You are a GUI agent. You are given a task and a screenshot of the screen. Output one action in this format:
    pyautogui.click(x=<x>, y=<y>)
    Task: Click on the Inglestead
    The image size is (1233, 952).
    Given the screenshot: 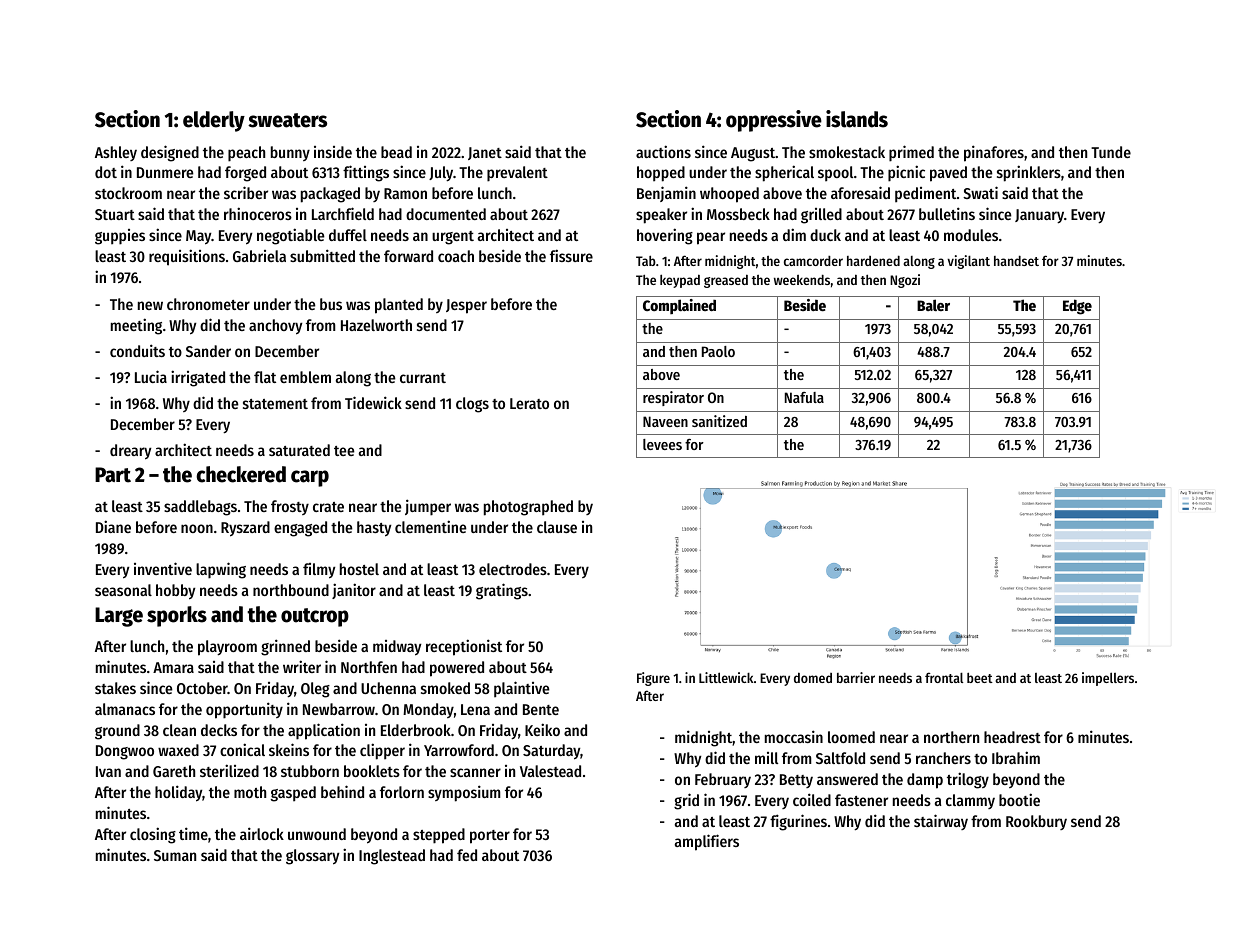 What is the action you would take?
    pyautogui.click(x=392, y=857)
